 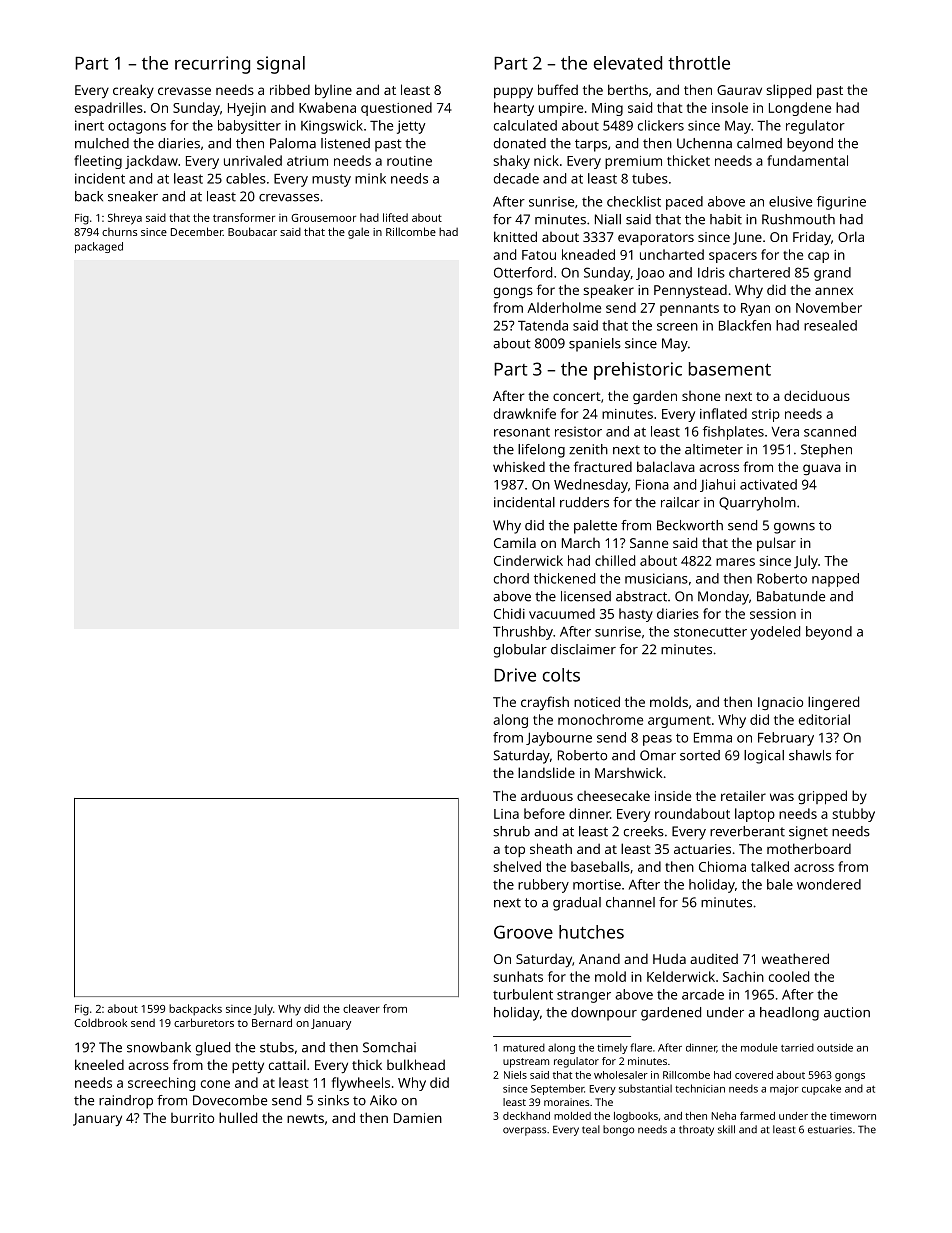 I want to click on crayfish, so click(x=545, y=703).
